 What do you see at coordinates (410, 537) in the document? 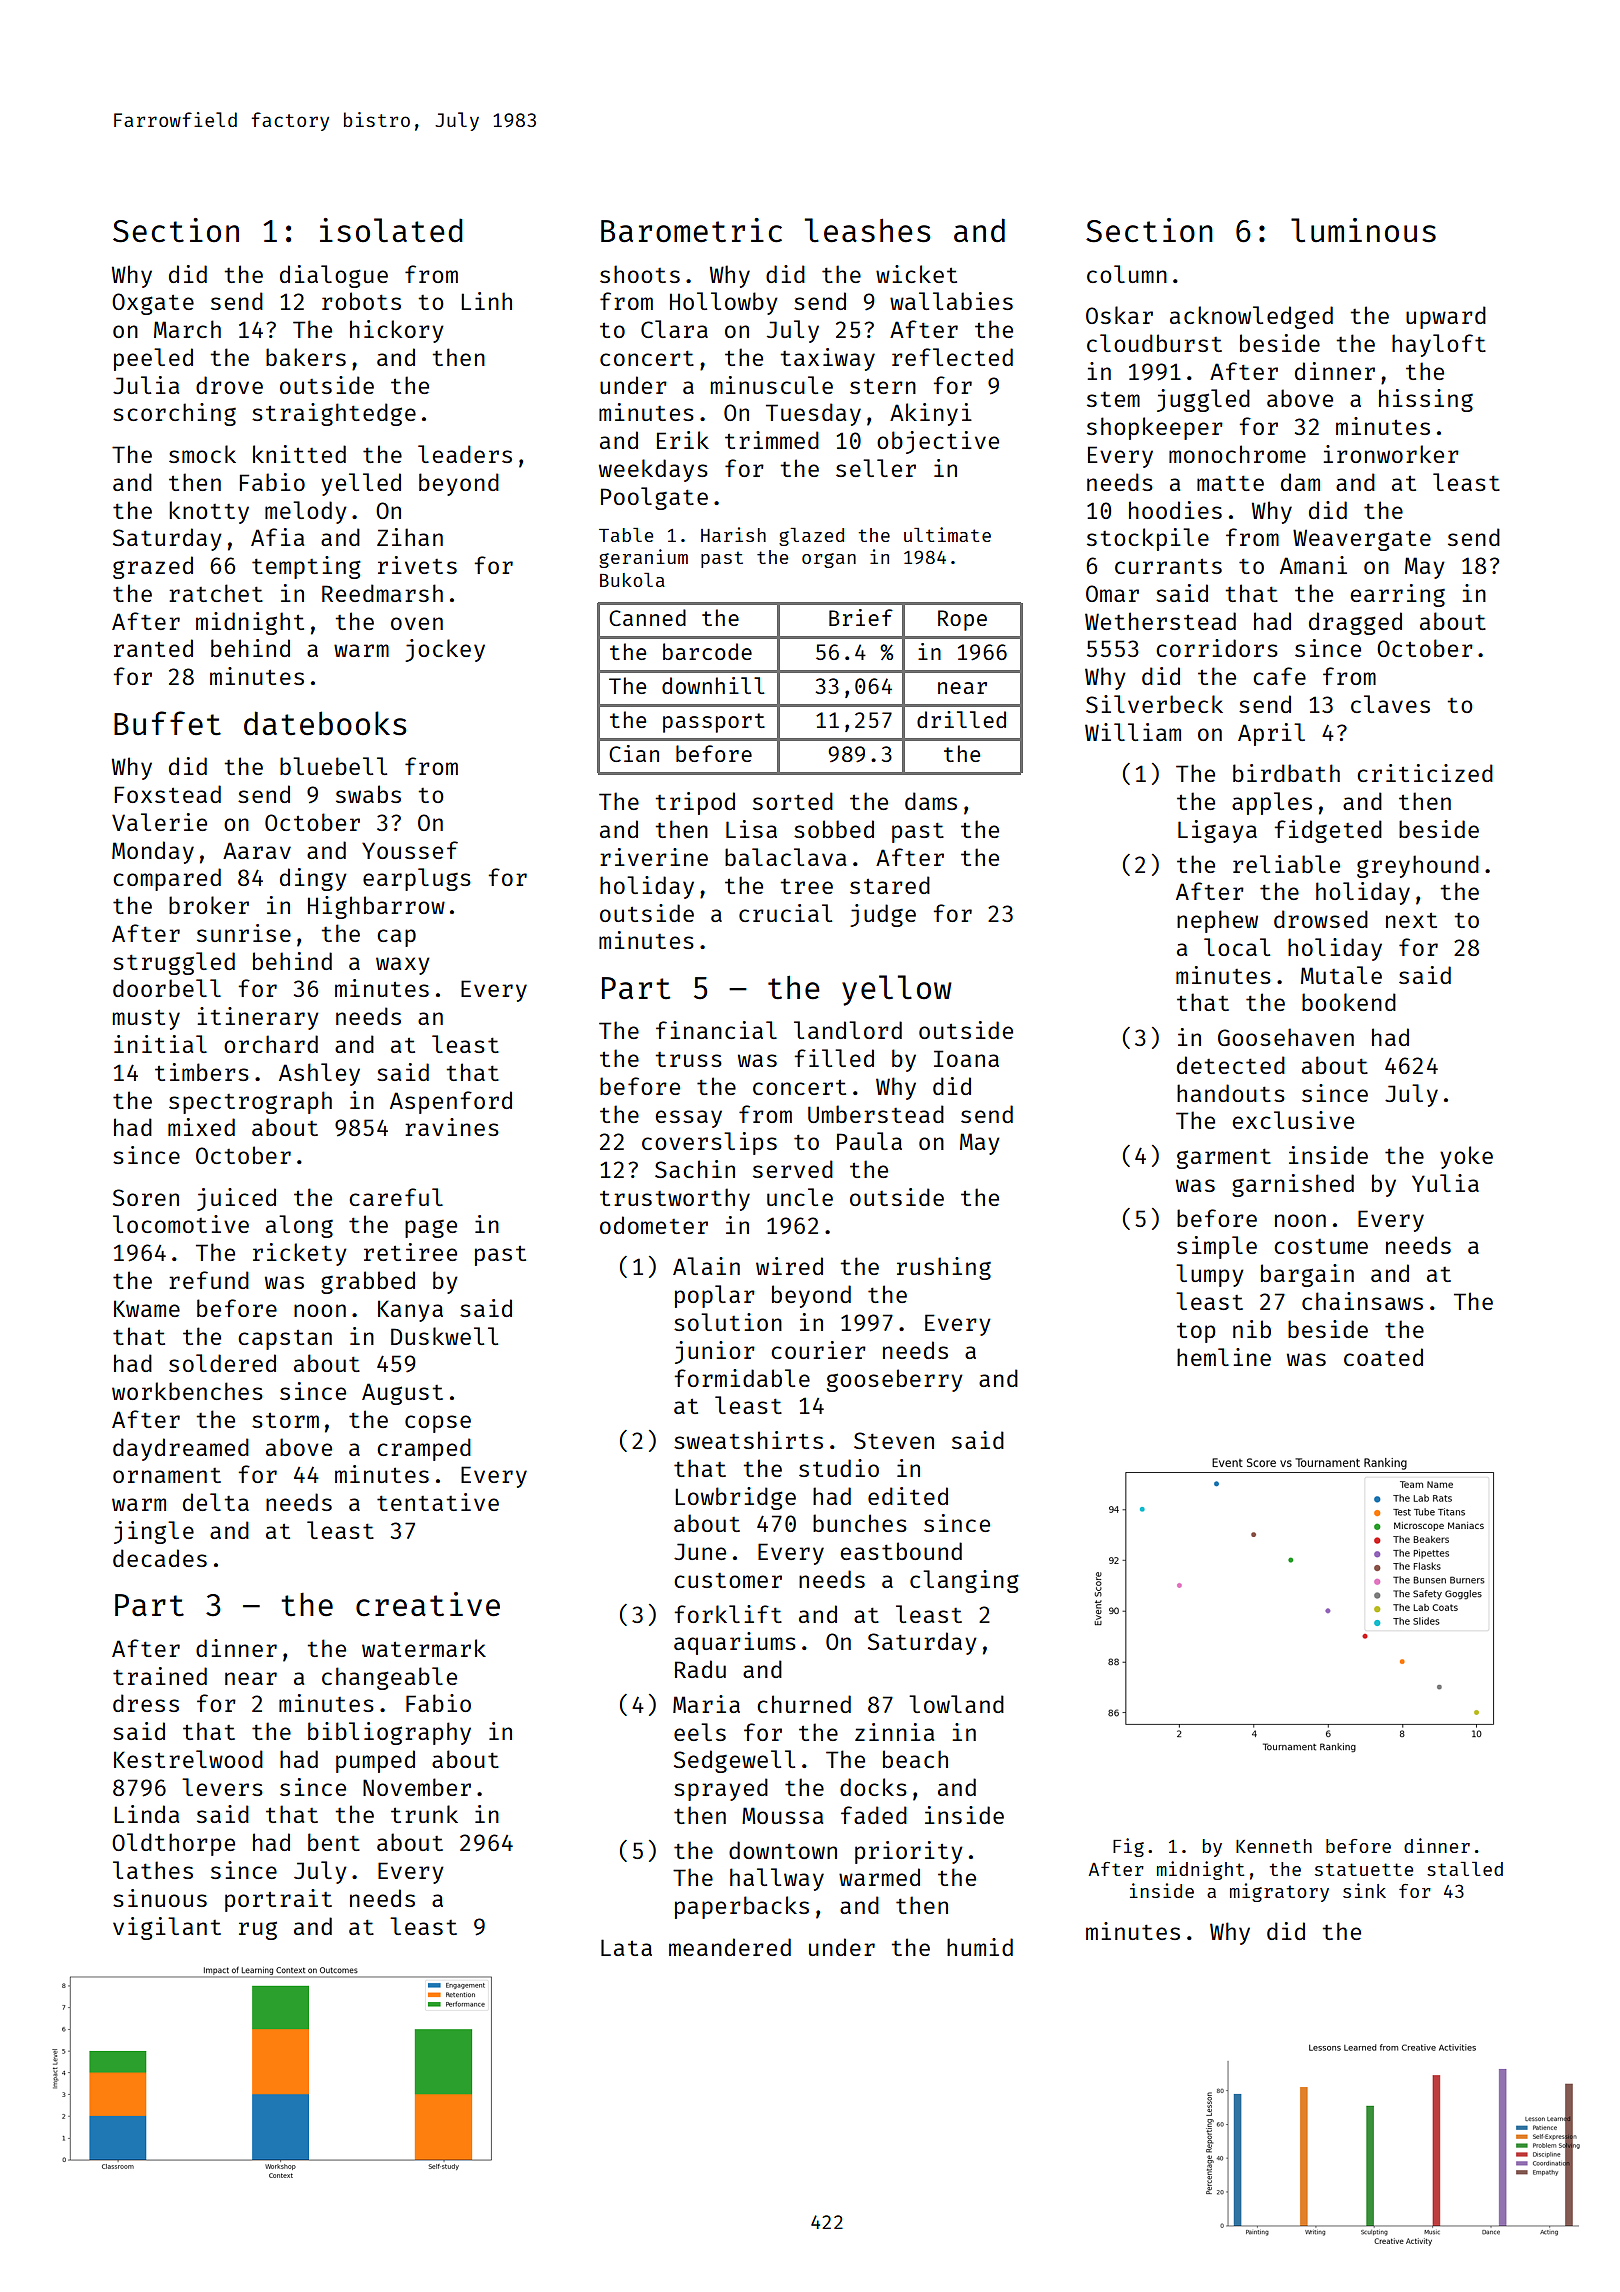
I see `Zihan` at bounding box center [410, 537].
